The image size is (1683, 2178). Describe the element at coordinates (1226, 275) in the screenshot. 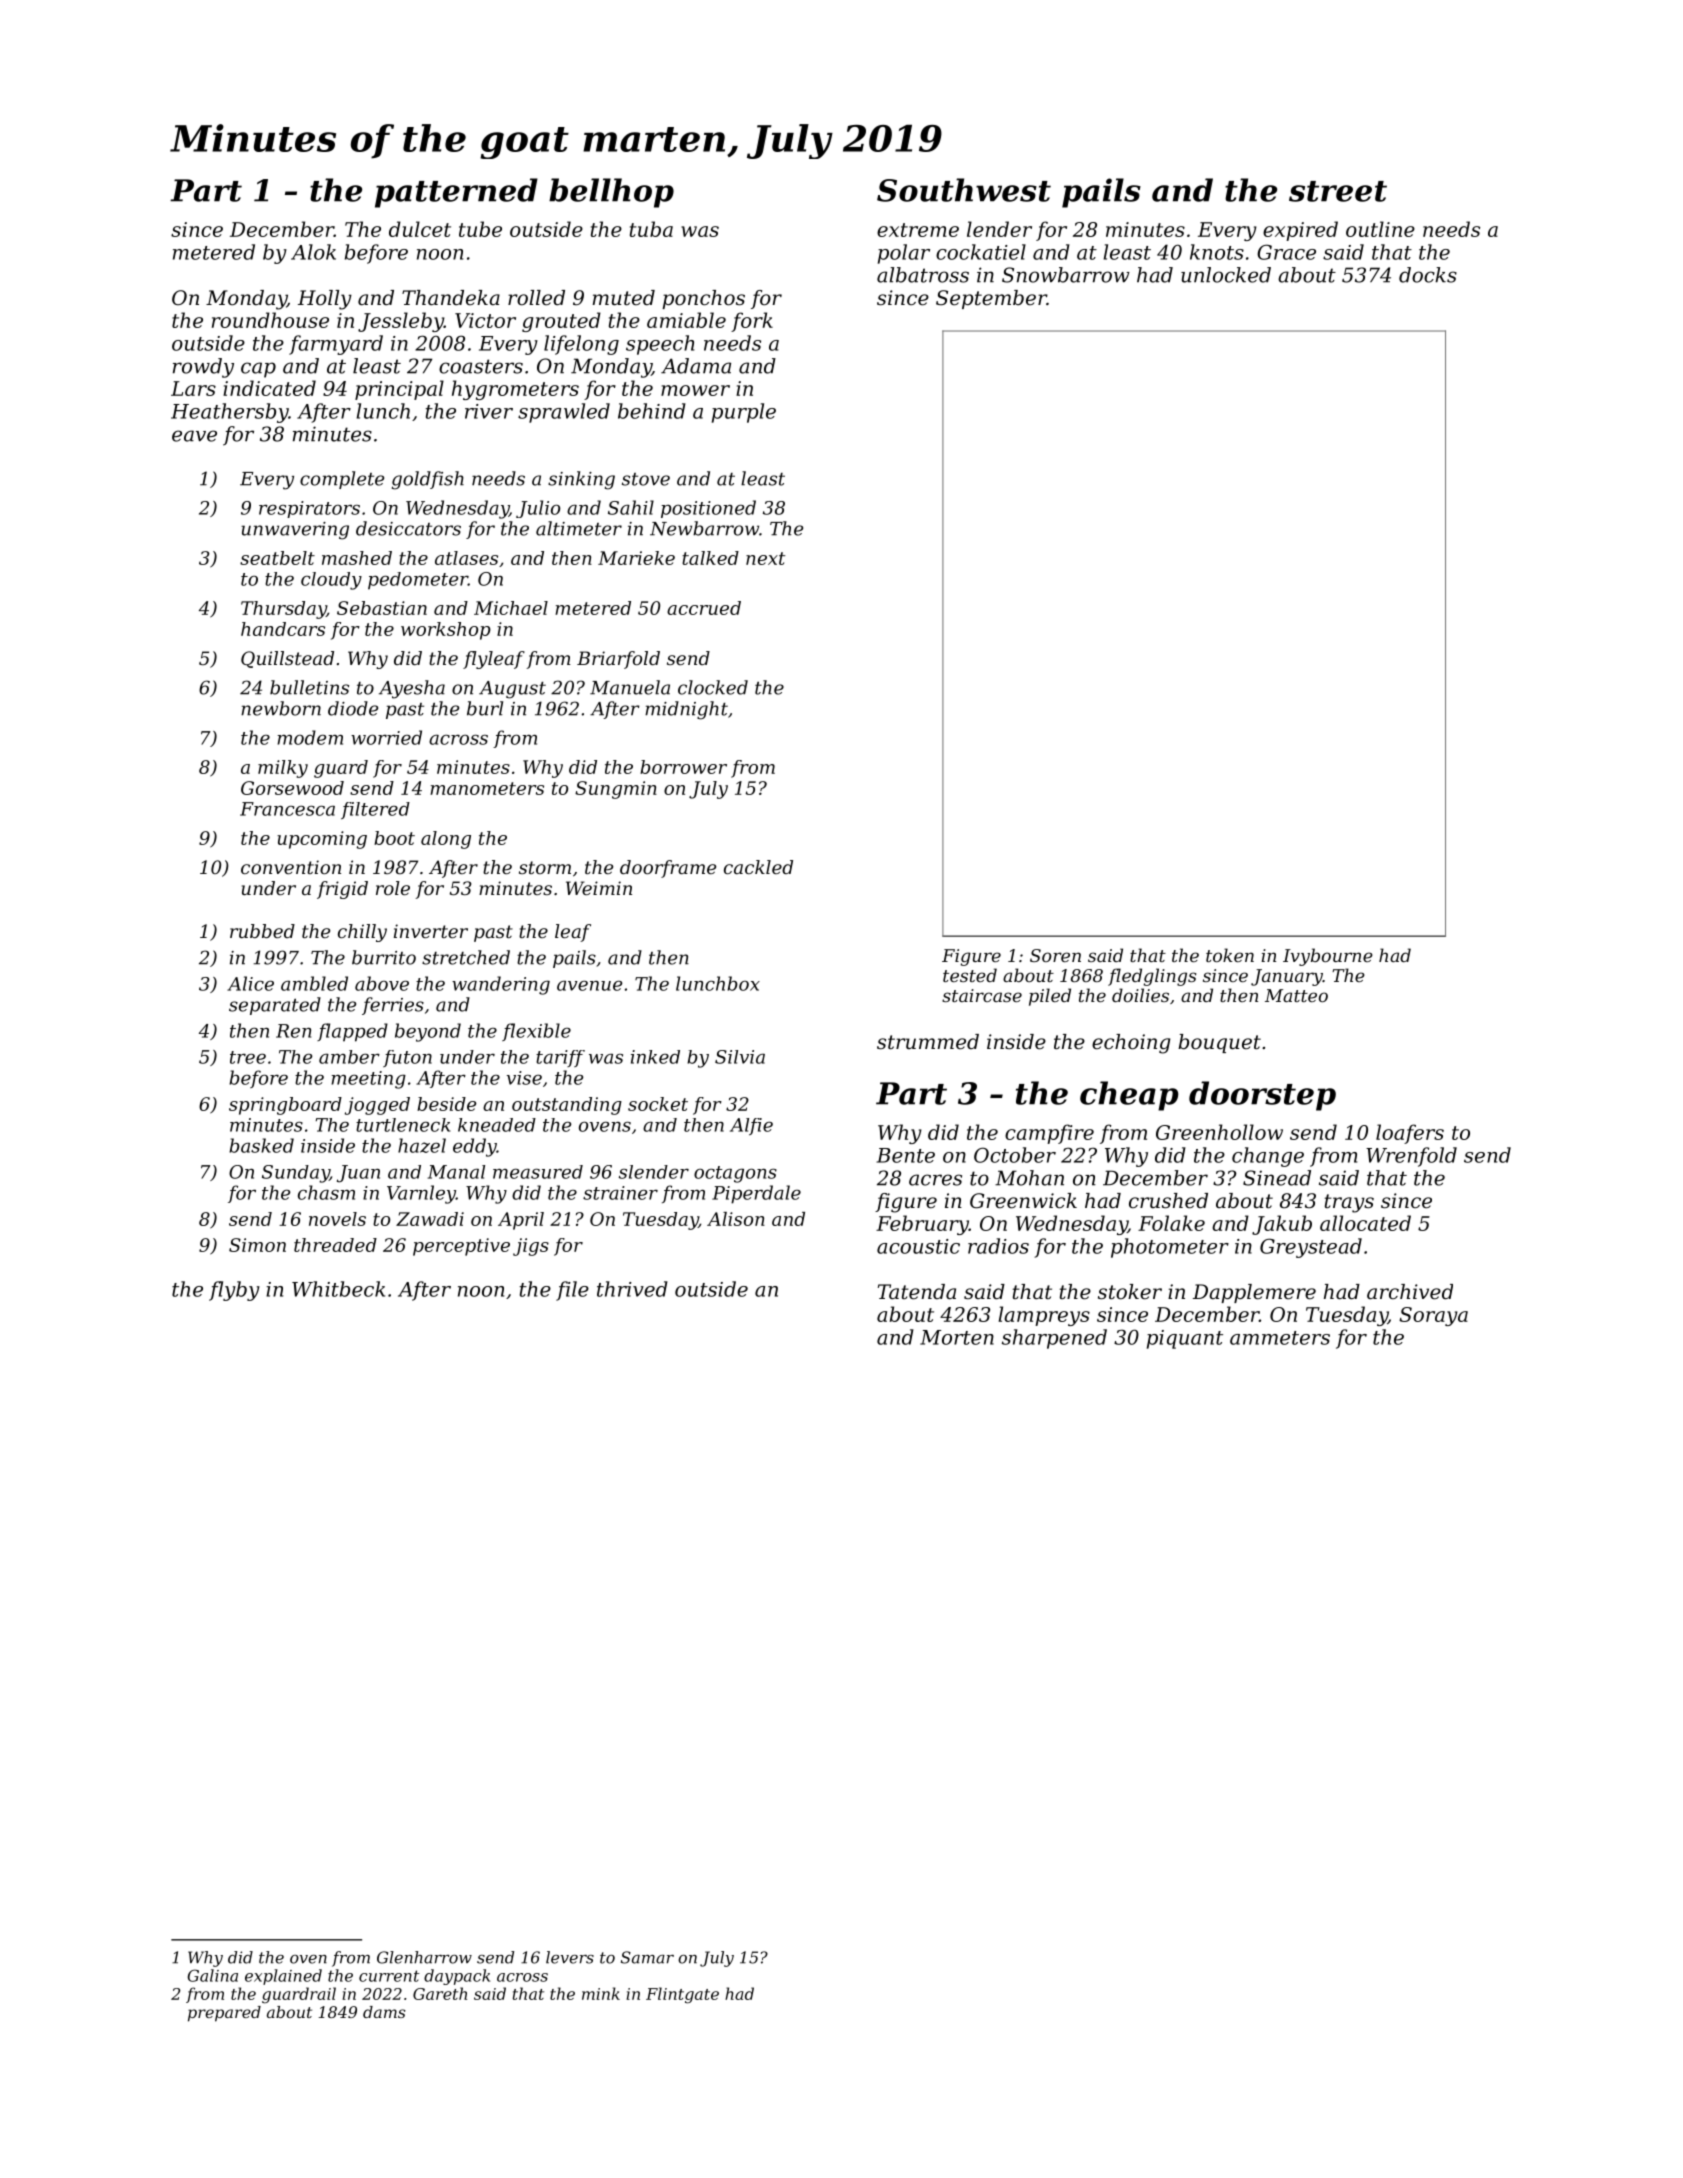

I see `unlocked` at that location.
